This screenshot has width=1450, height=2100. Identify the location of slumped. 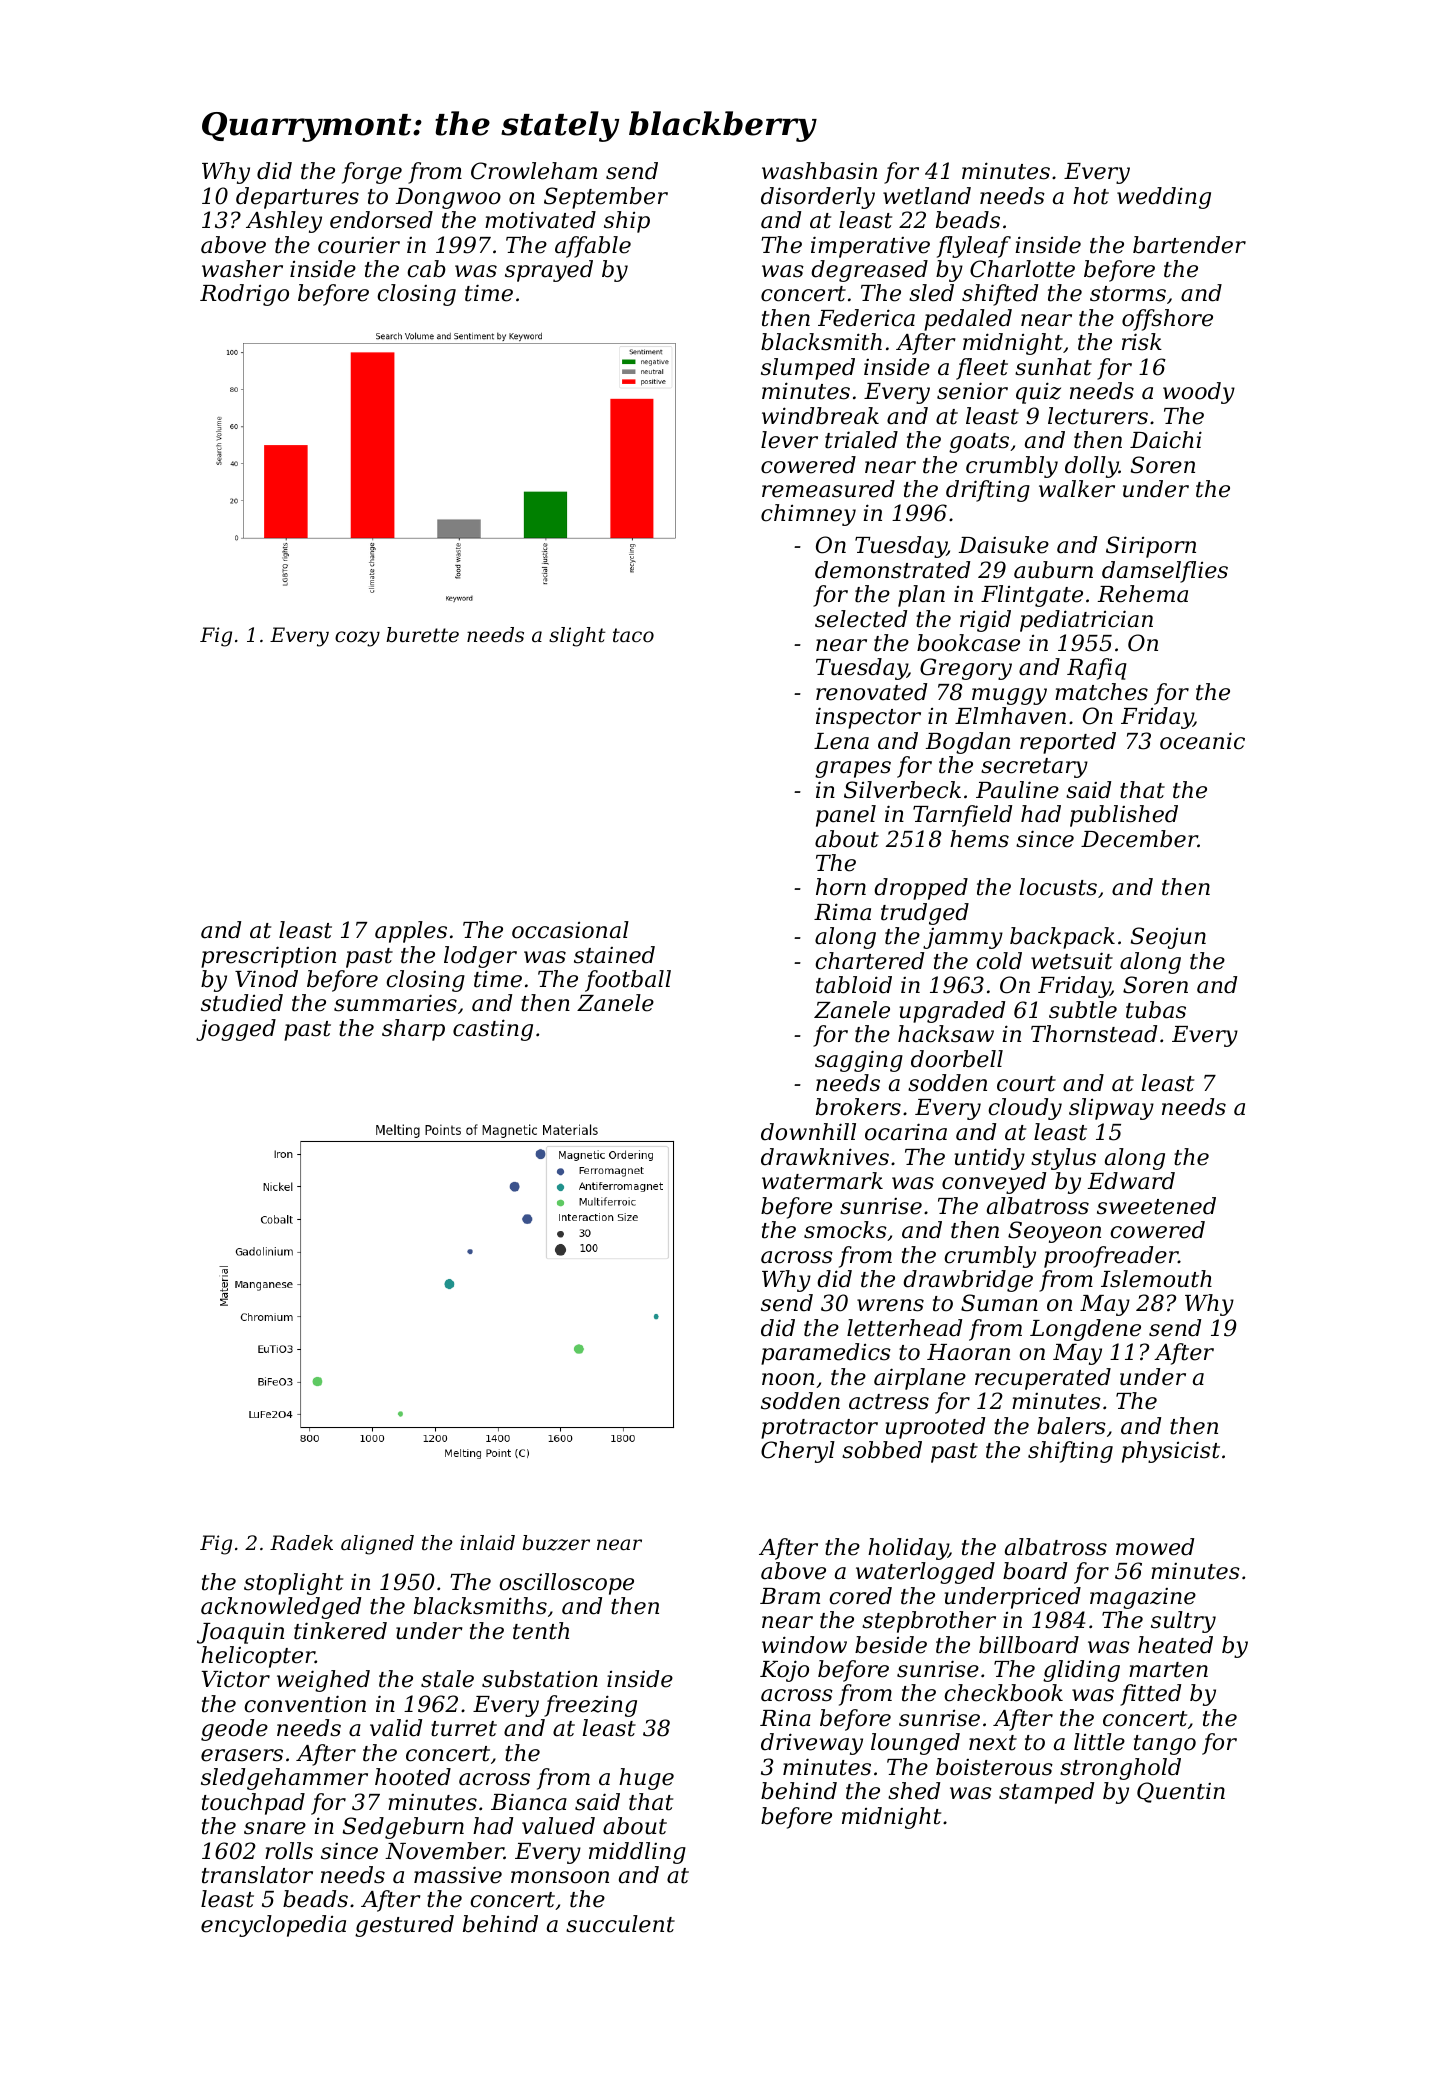
(808, 369).
